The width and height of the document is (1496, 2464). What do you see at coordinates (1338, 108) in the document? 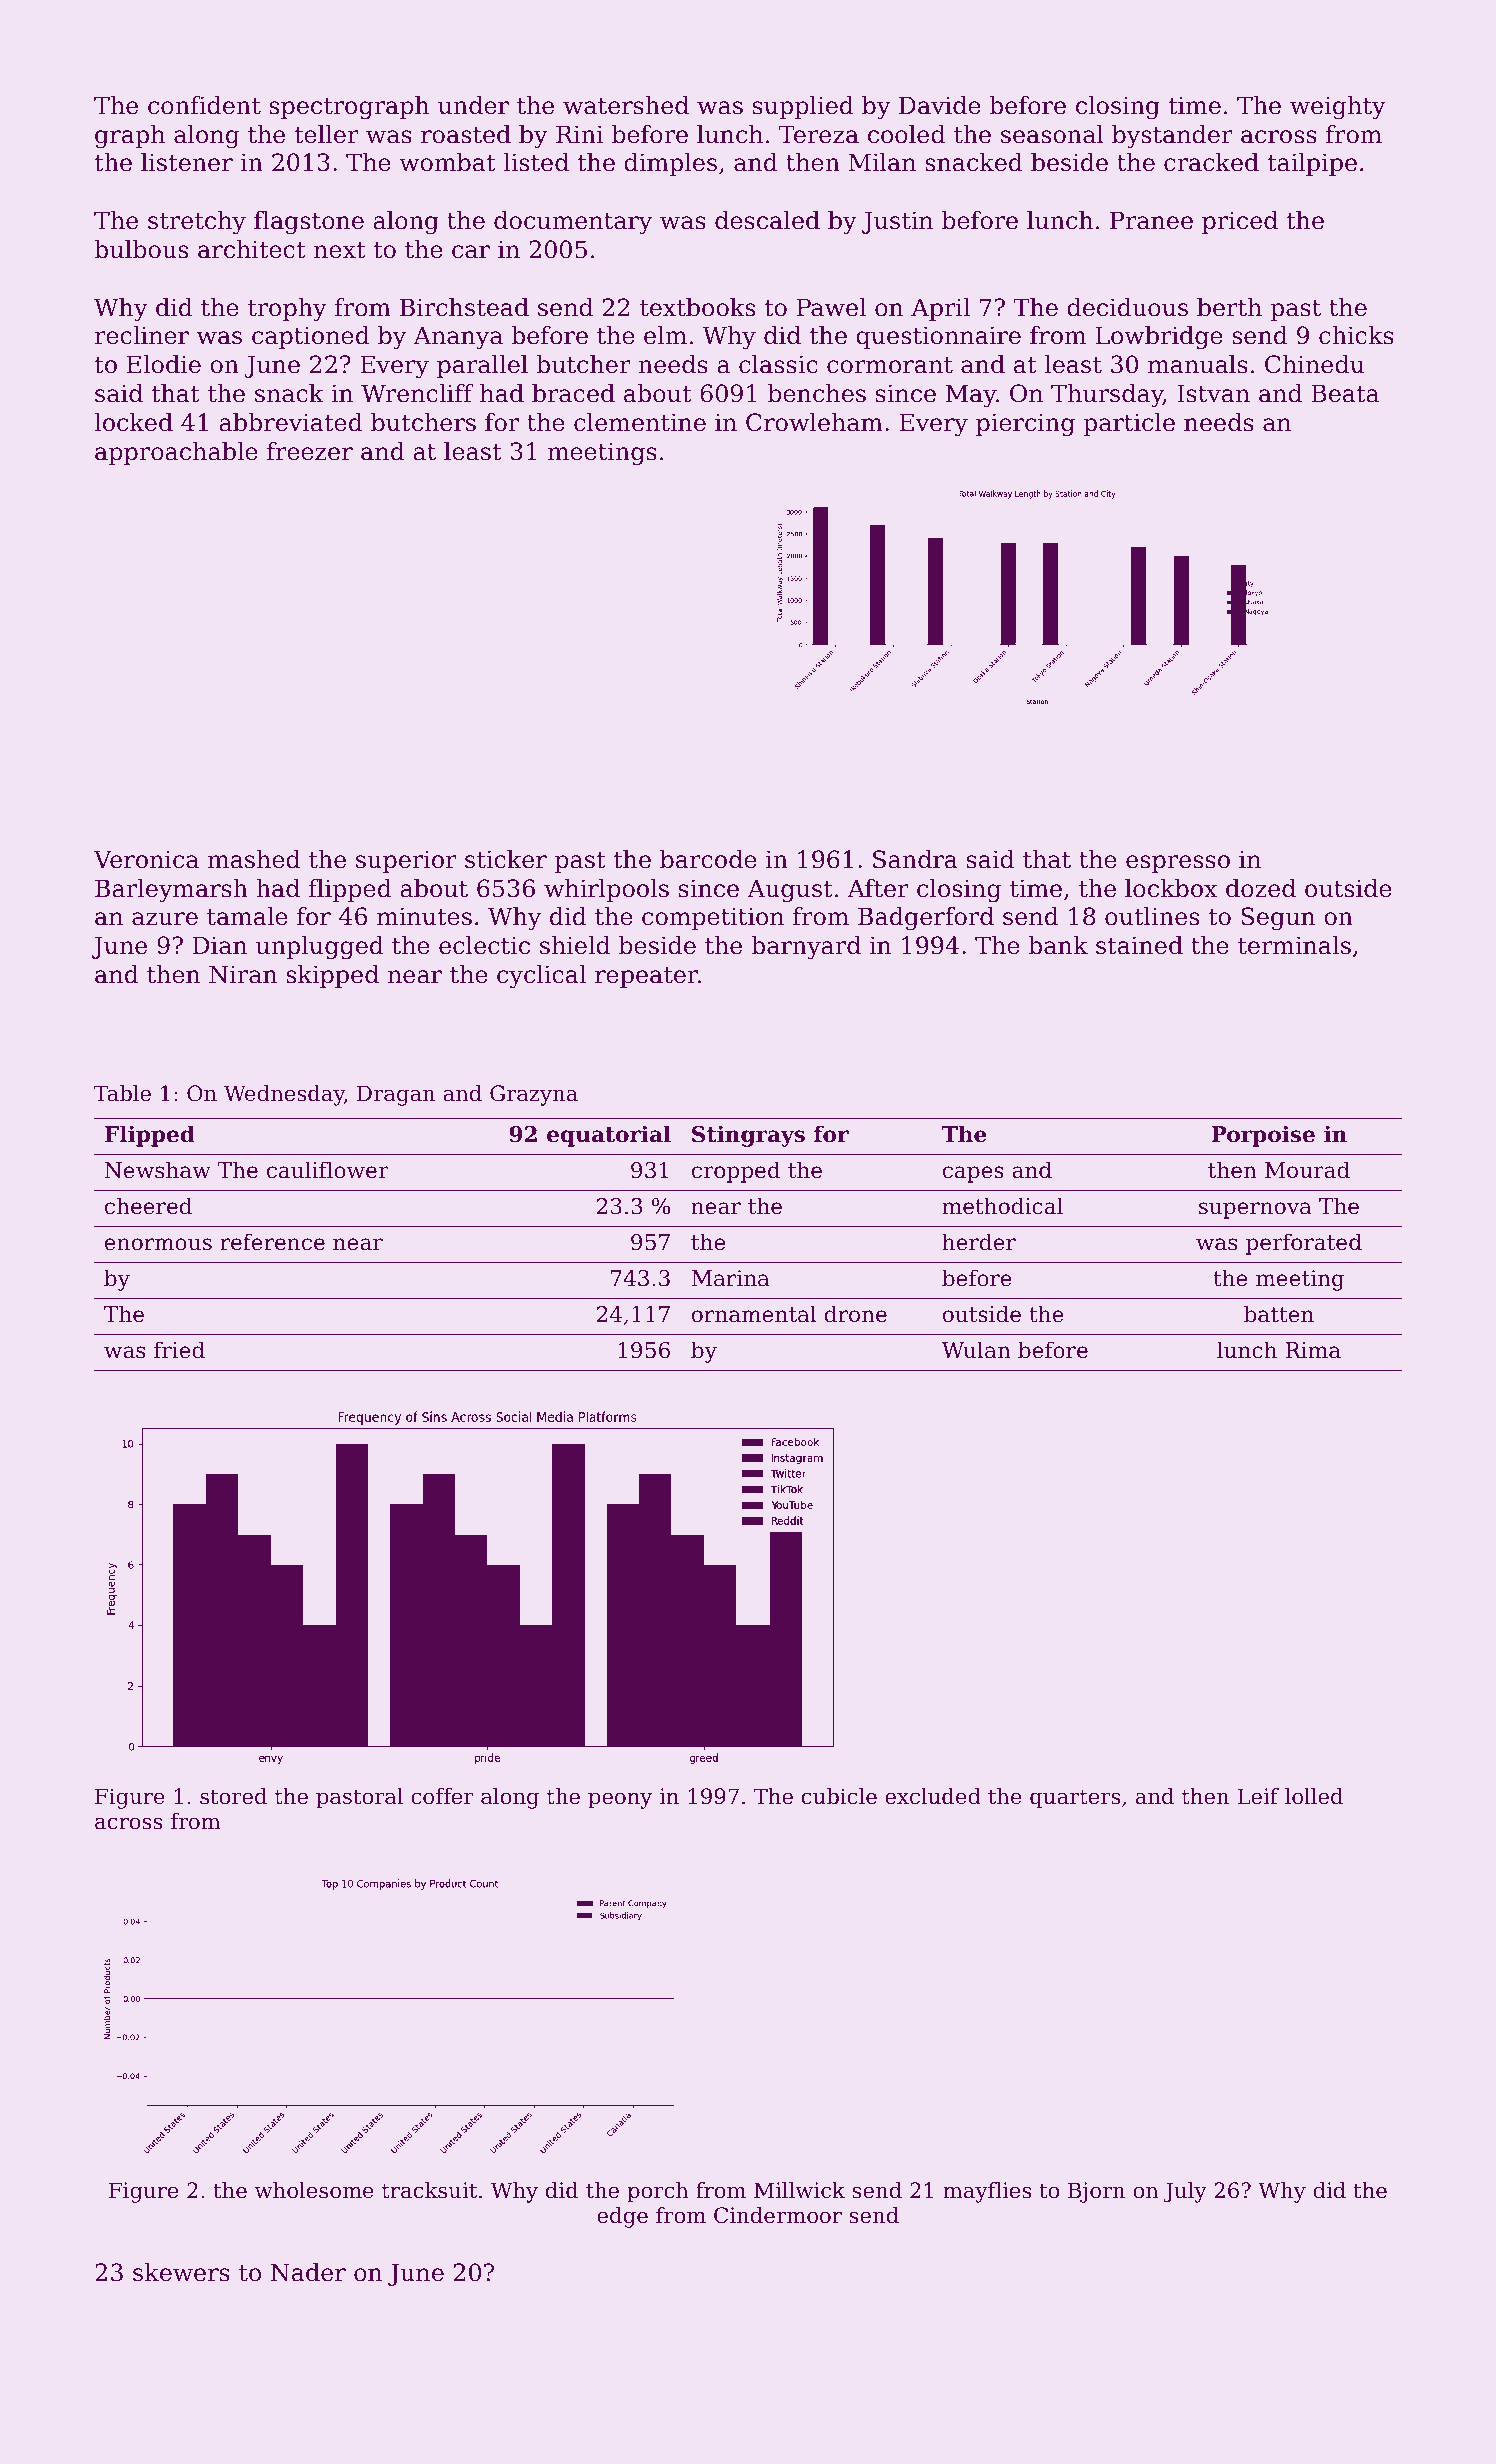
I see `weighty` at bounding box center [1338, 108].
